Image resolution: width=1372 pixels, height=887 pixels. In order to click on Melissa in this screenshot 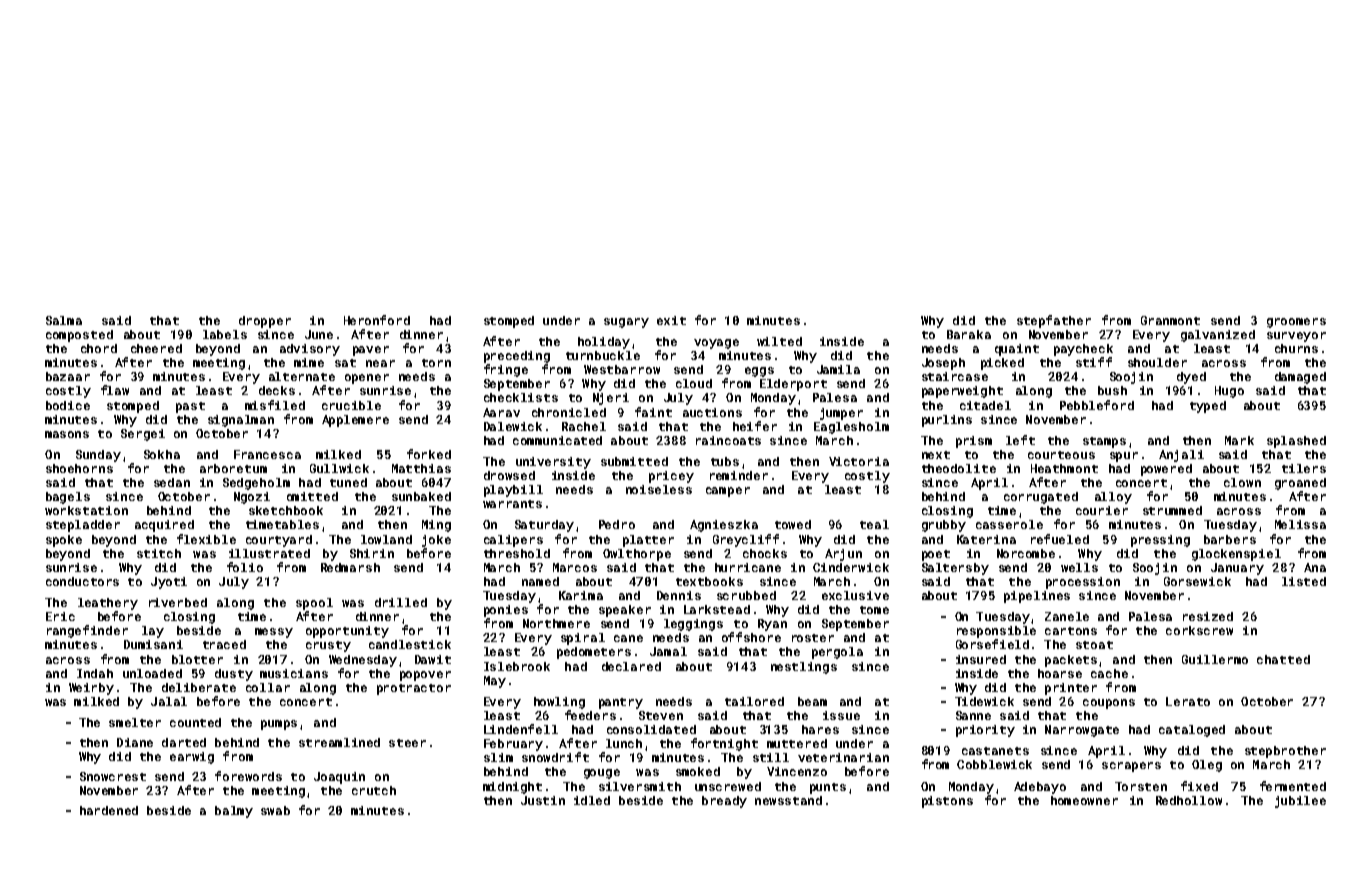, I will do `click(1300, 524)`.
